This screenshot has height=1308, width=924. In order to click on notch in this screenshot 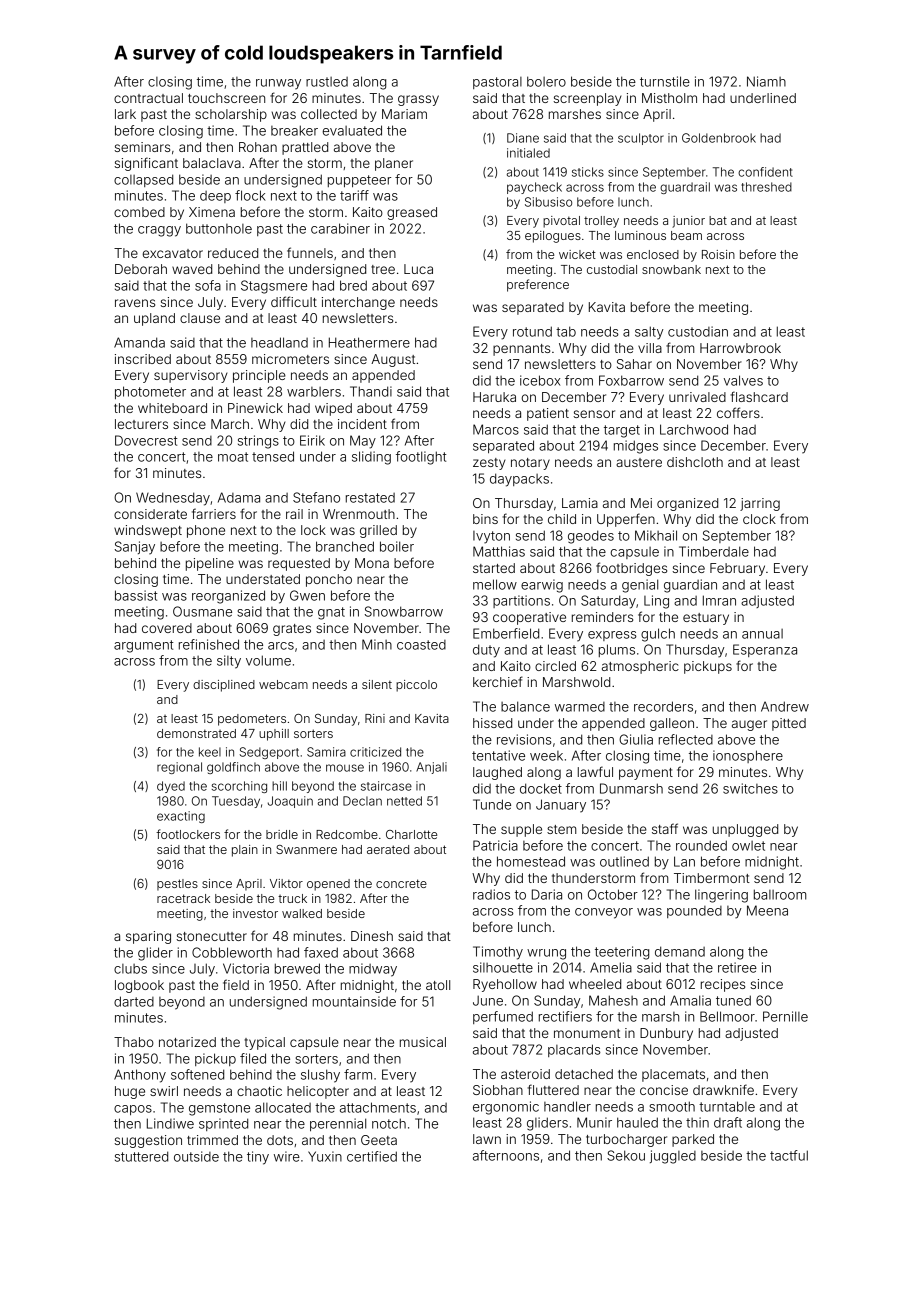, I will do `click(389, 1123)`.
